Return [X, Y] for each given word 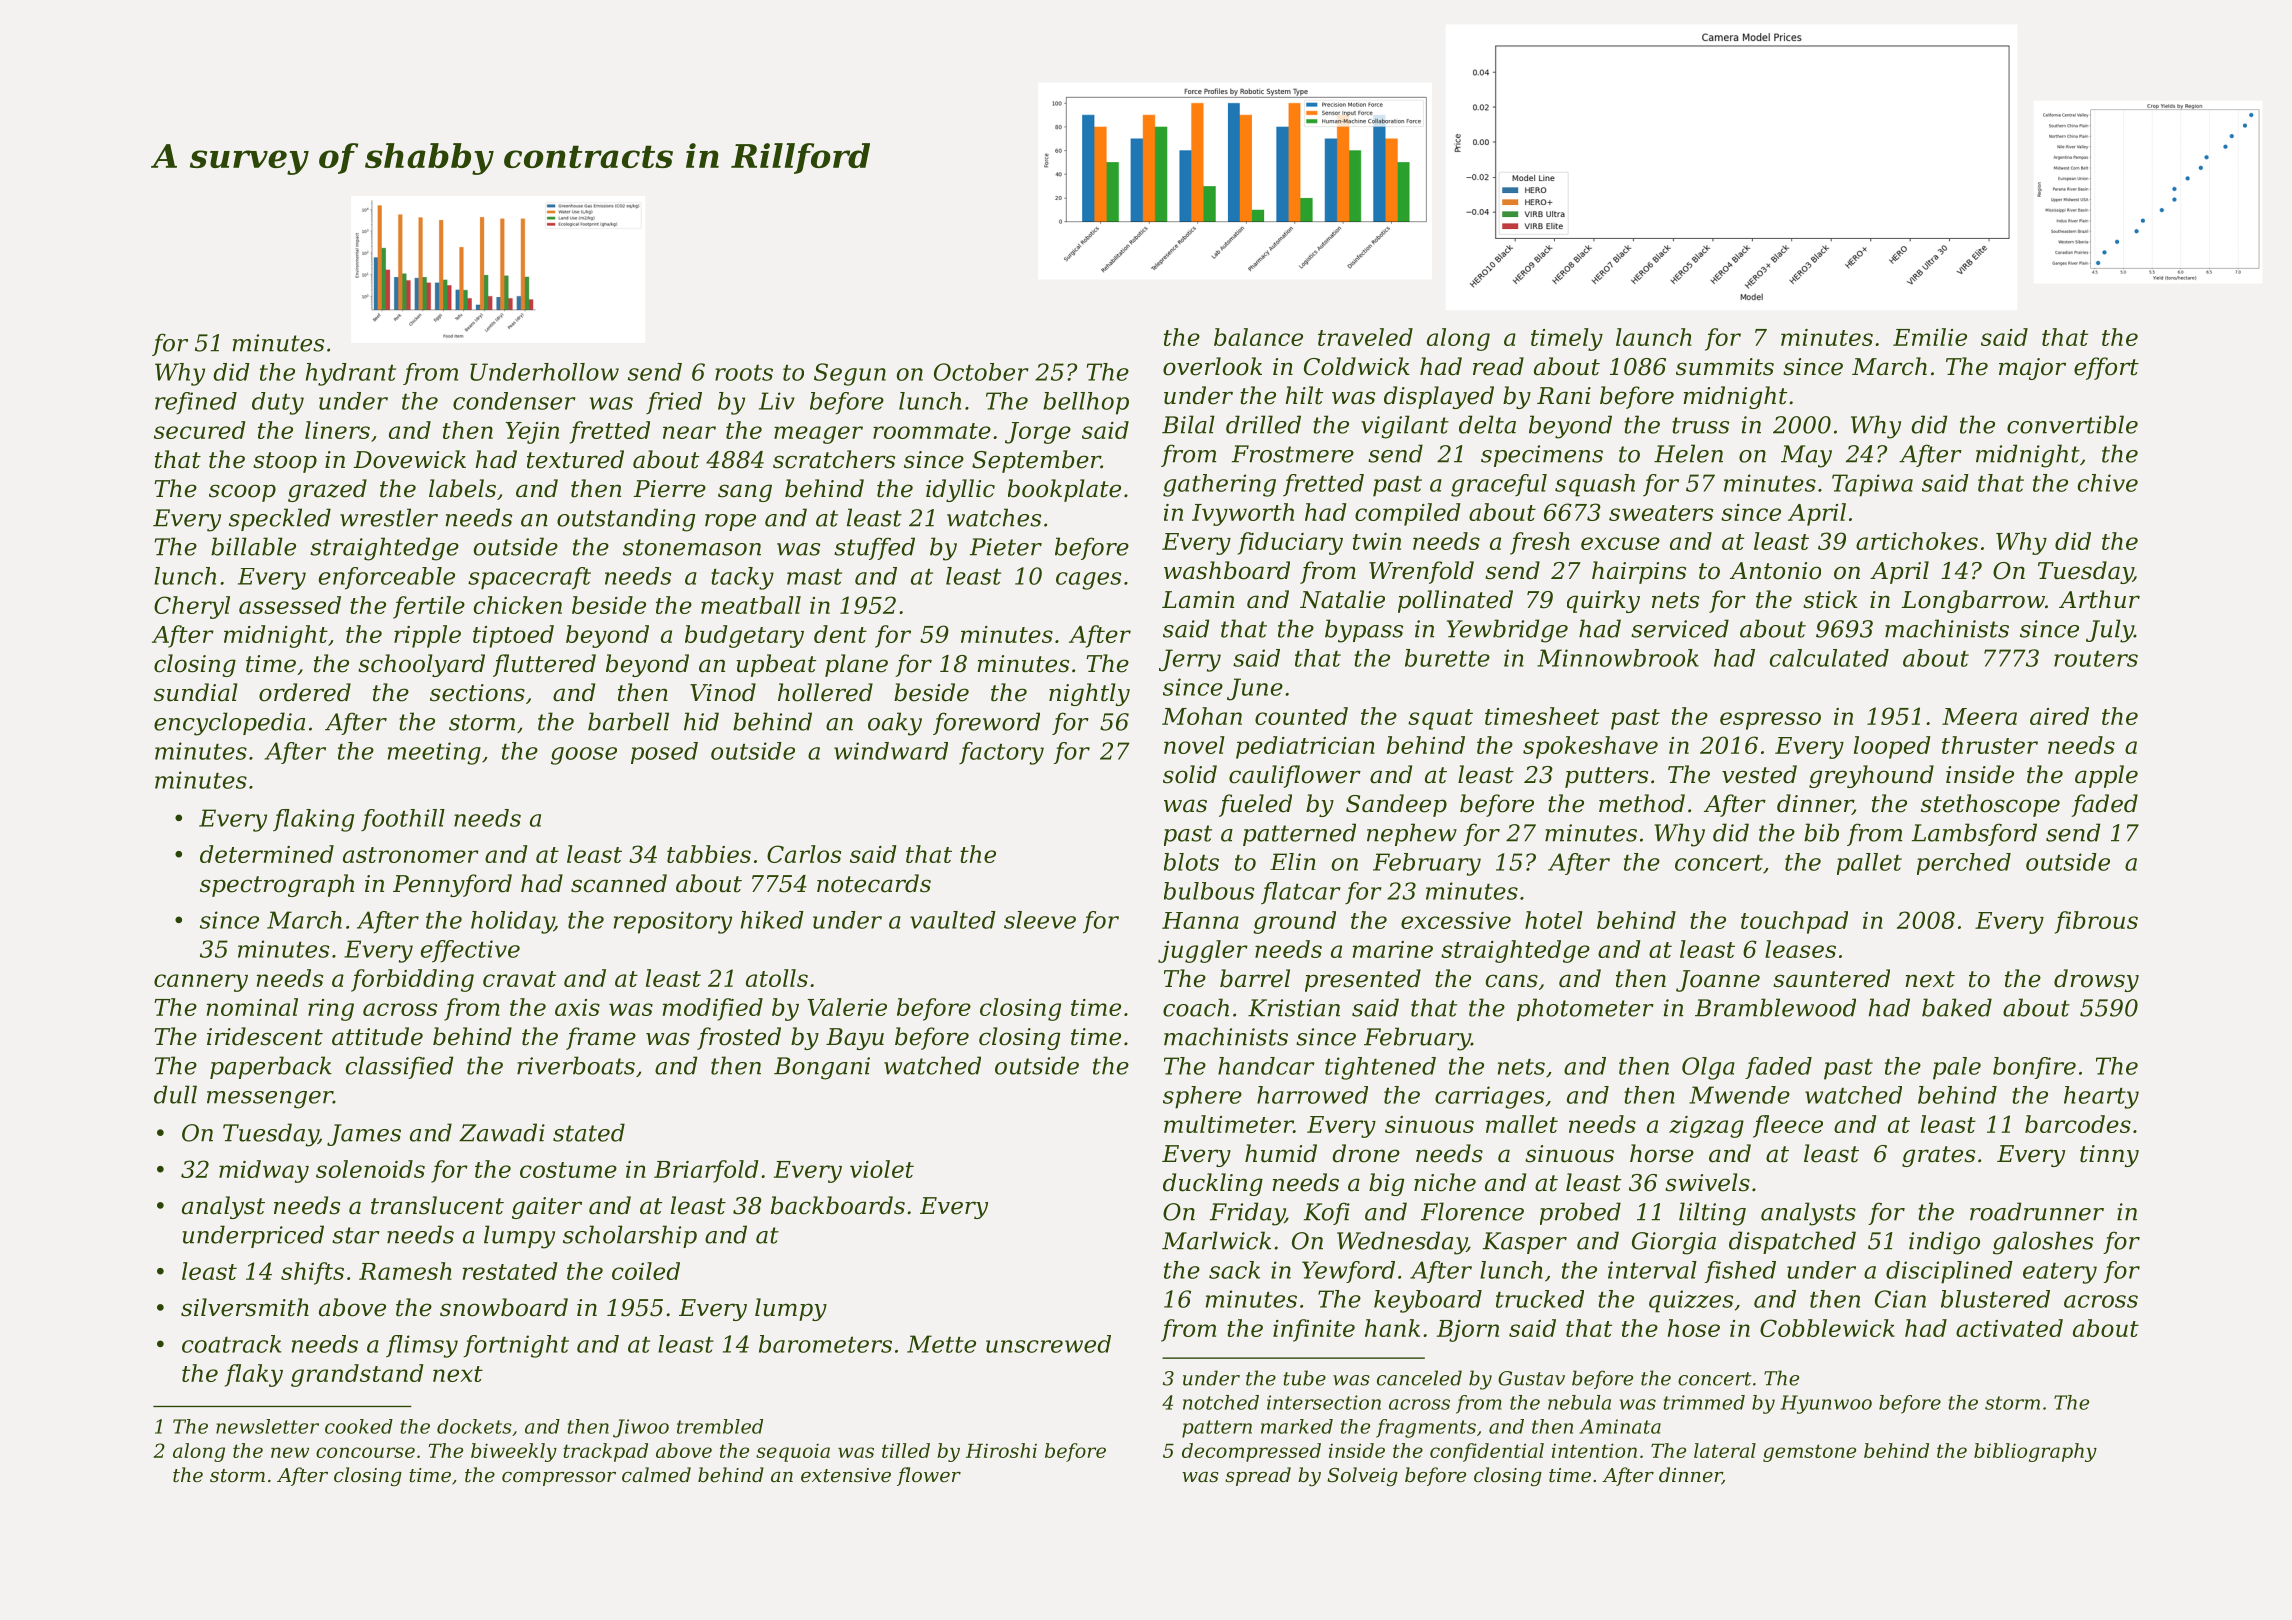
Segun [850, 374]
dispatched [1792, 1242]
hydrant [351, 374]
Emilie [1930, 337]
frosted [739, 1038]
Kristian [1294, 1008]
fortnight [516, 1346]
